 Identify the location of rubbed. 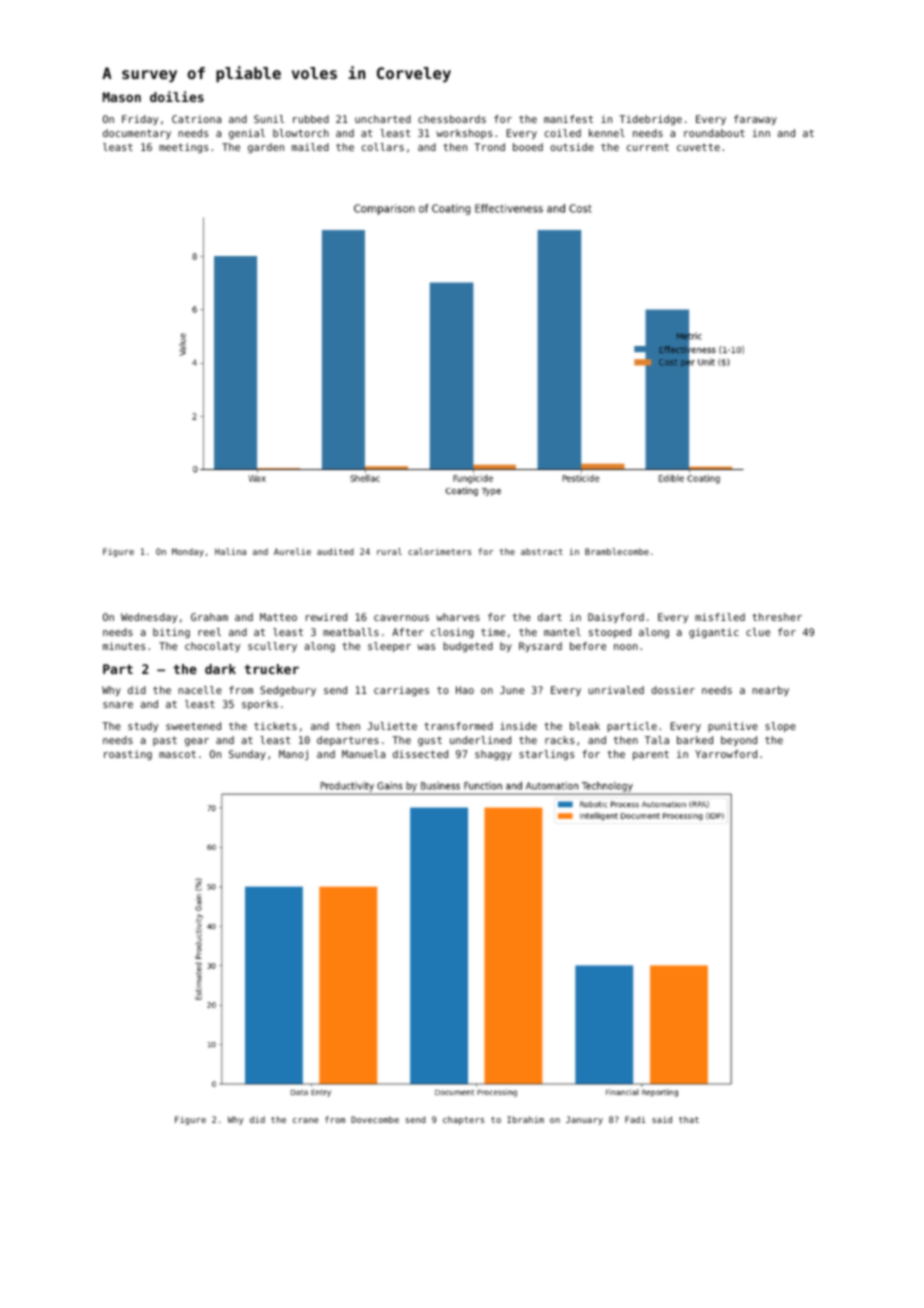
(311, 119).
